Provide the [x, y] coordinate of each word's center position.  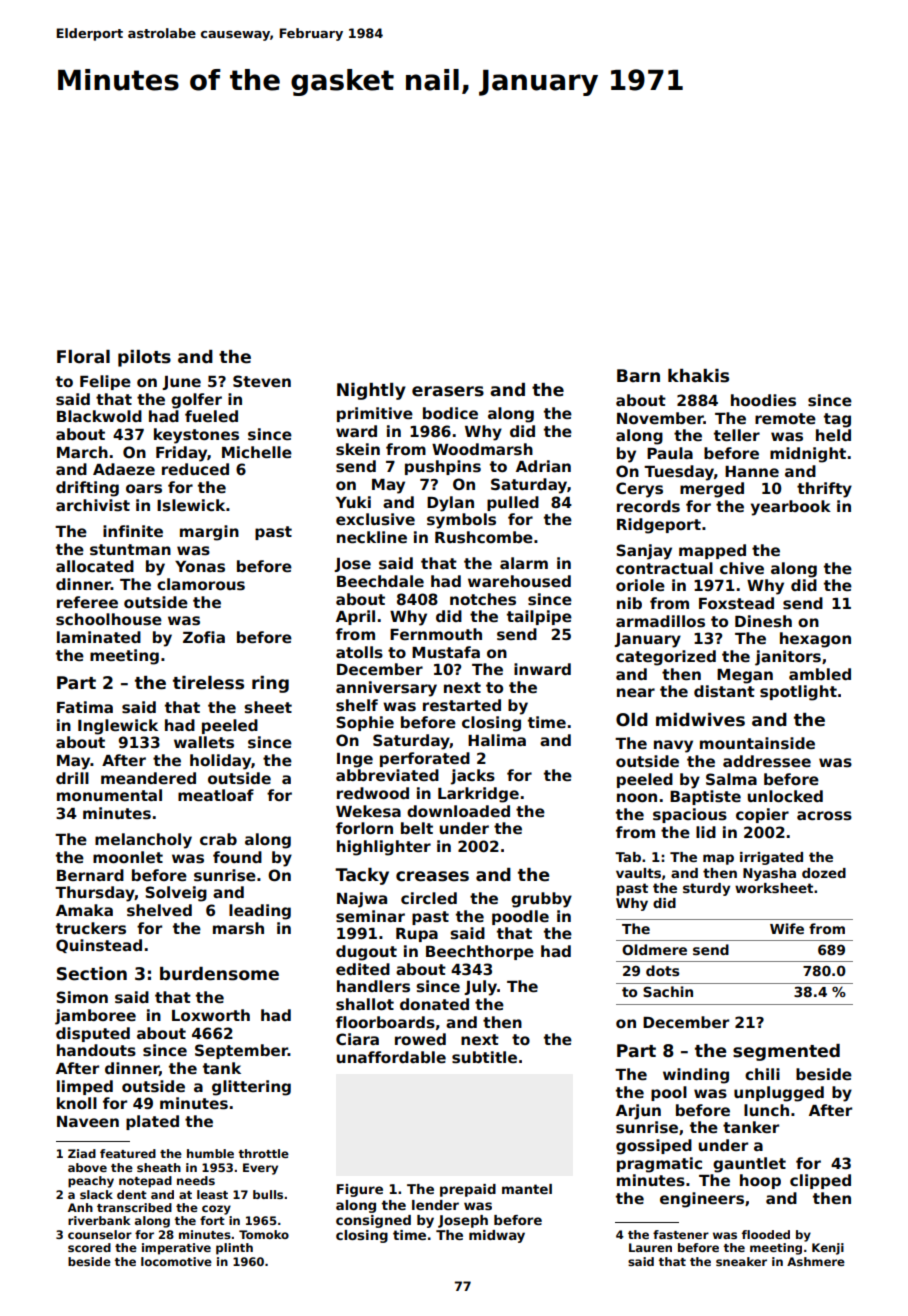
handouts [96, 1050]
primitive [375, 414]
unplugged [779, 1094]
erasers [448, 391]
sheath [159, 1167]
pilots [144, 358]
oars [144, 488]
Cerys [639, 490]
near [636, 692]
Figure [360, 1190]
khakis [698, 376]
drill [72, 778]
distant [724, 691]
